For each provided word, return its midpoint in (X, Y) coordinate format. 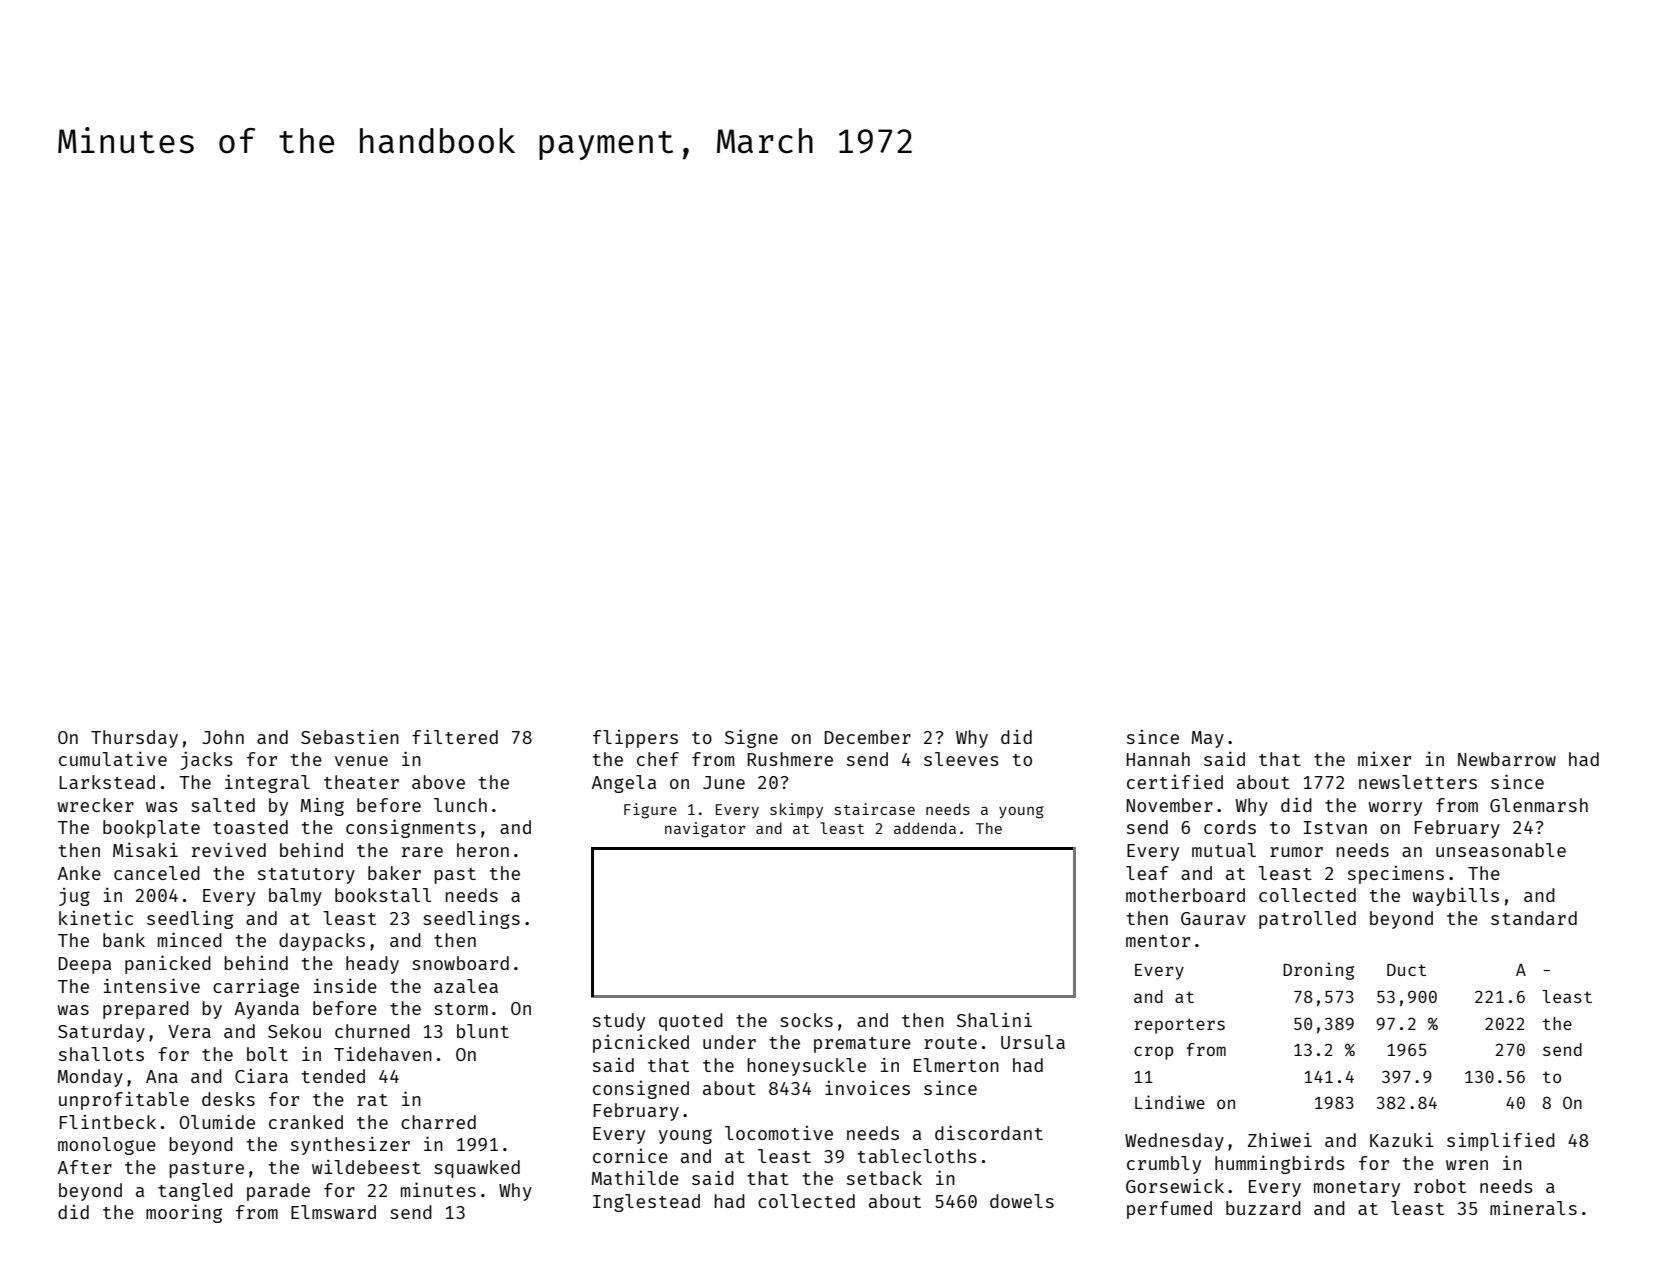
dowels (1022, 1201)
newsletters (1418, 782)
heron (483, 850)
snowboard (460, 963)
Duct (1406, 970)
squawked (477, 1169)
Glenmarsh (1539, 805)
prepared (146, 1010)
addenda (925, 828)
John (223, 737)
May (1208, 739)
